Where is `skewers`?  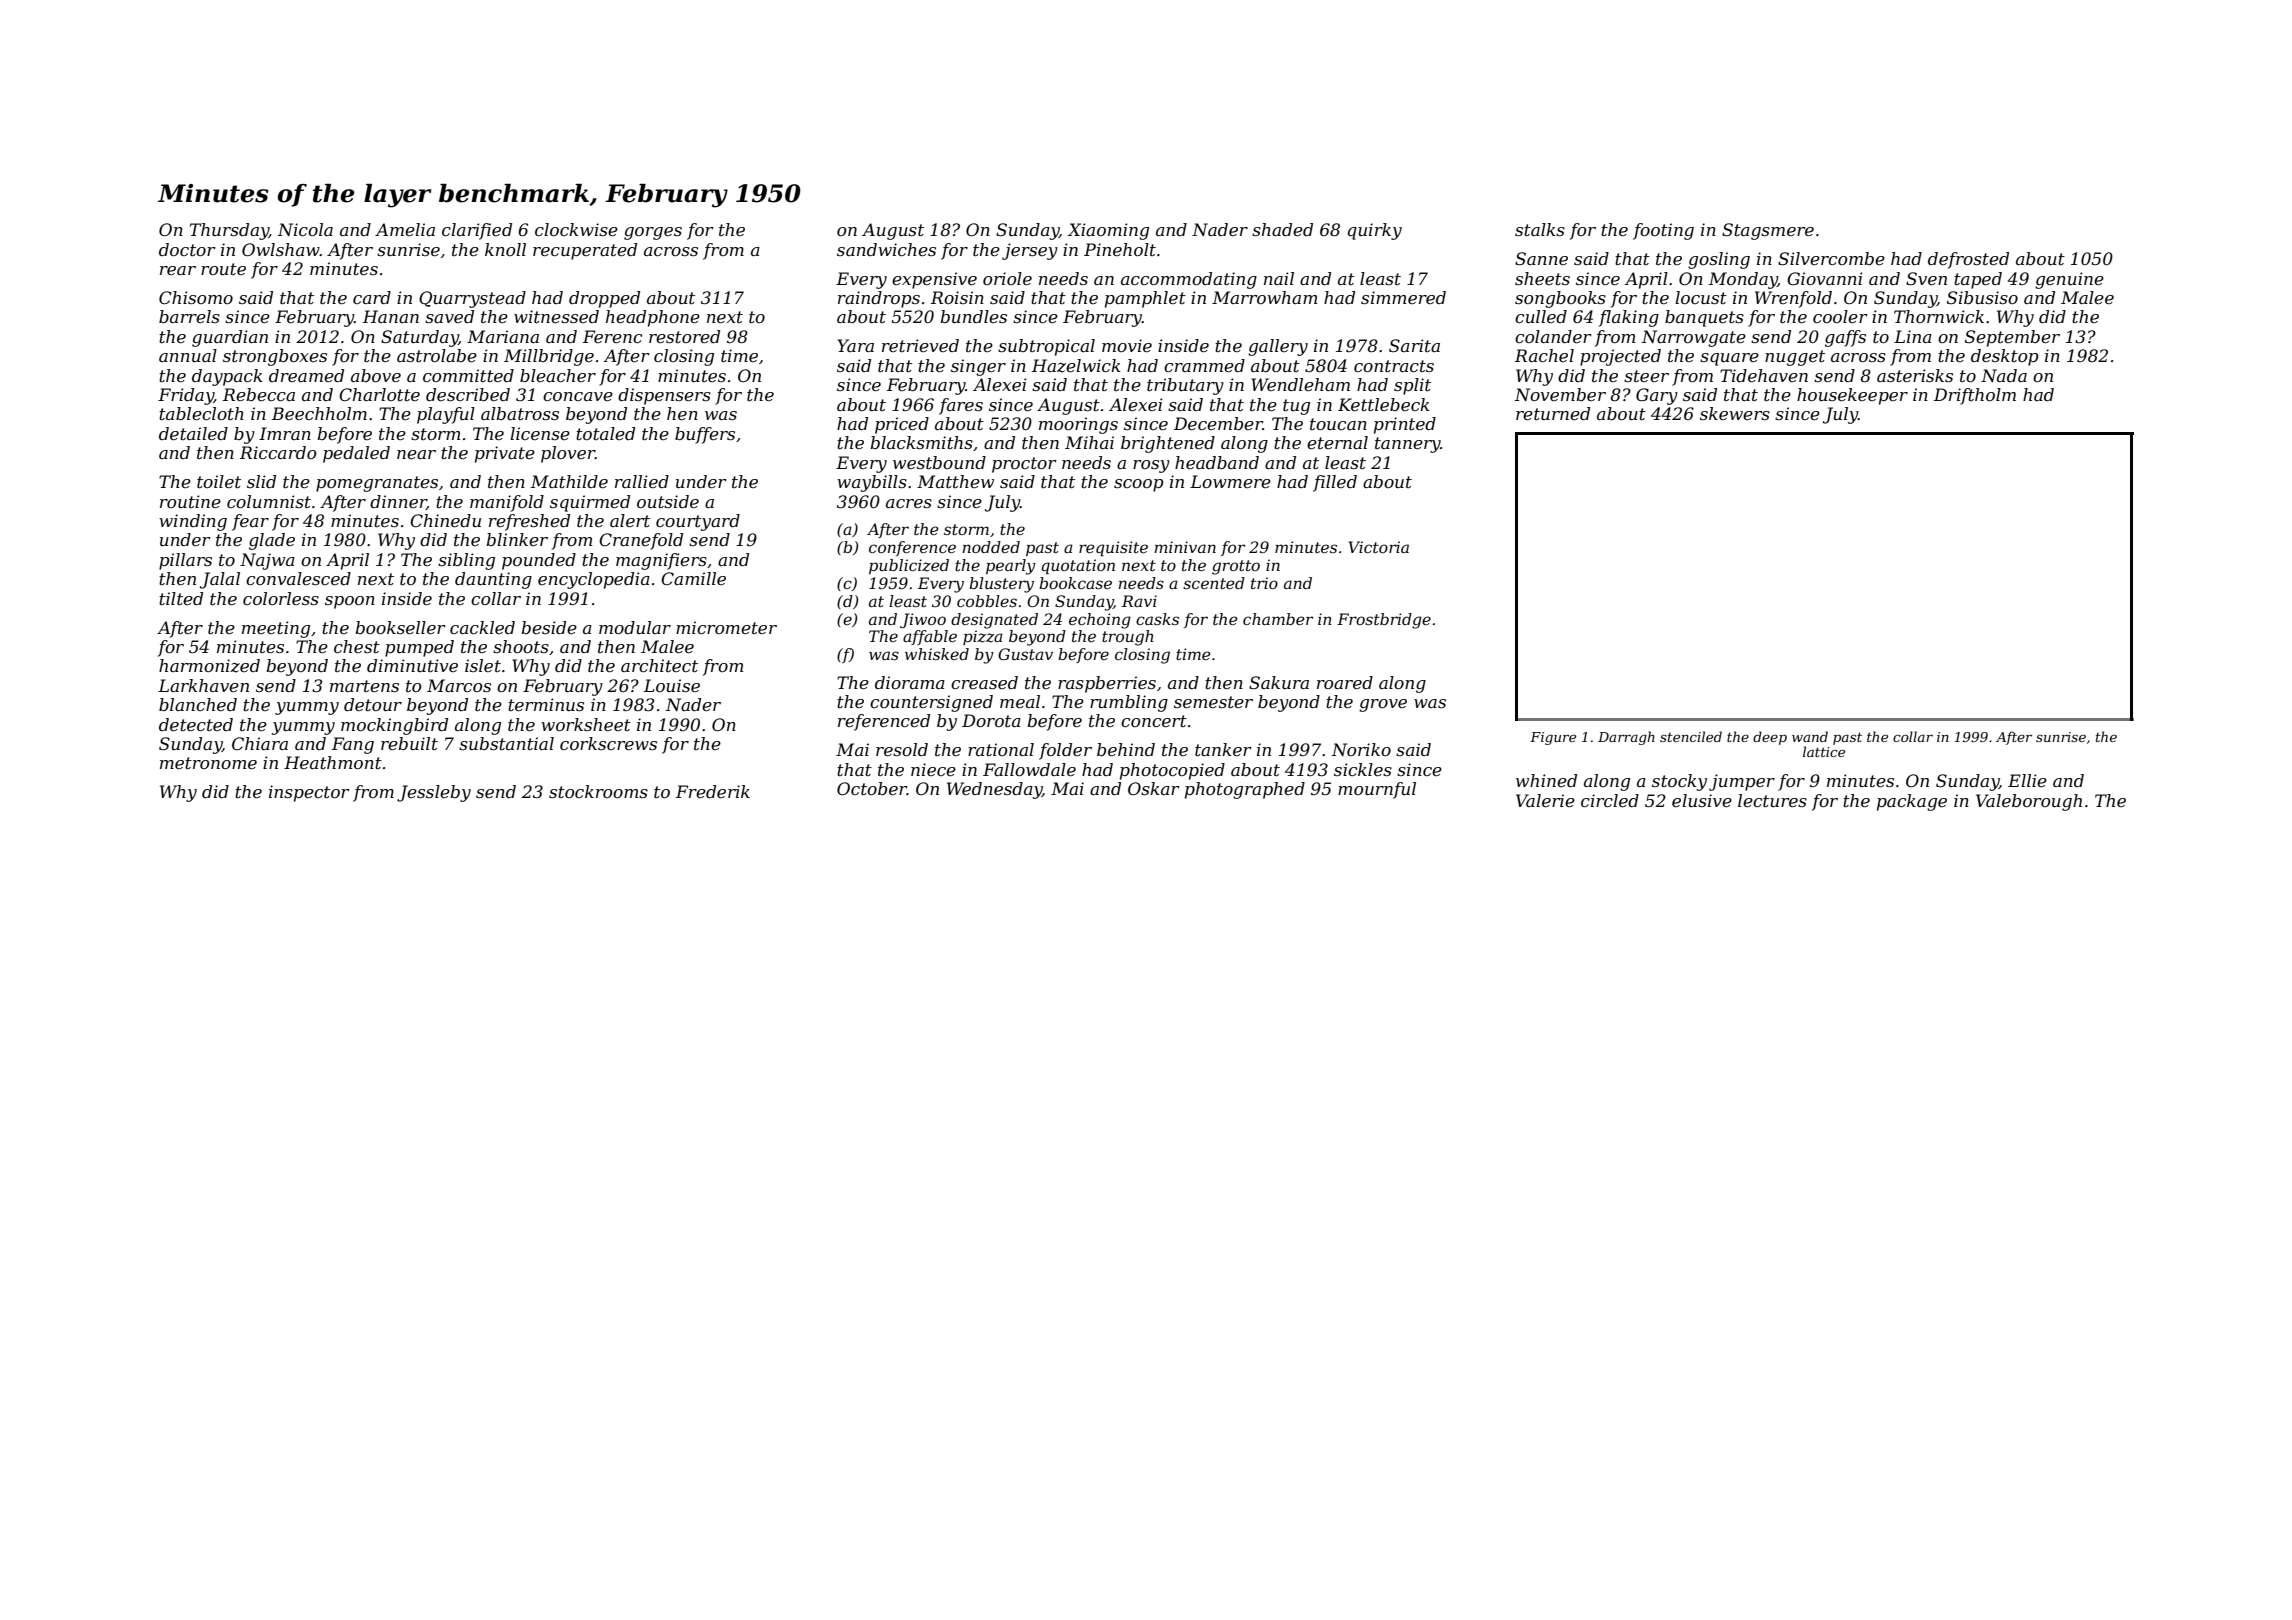 skewers is located at coordinates (1735, 413).
